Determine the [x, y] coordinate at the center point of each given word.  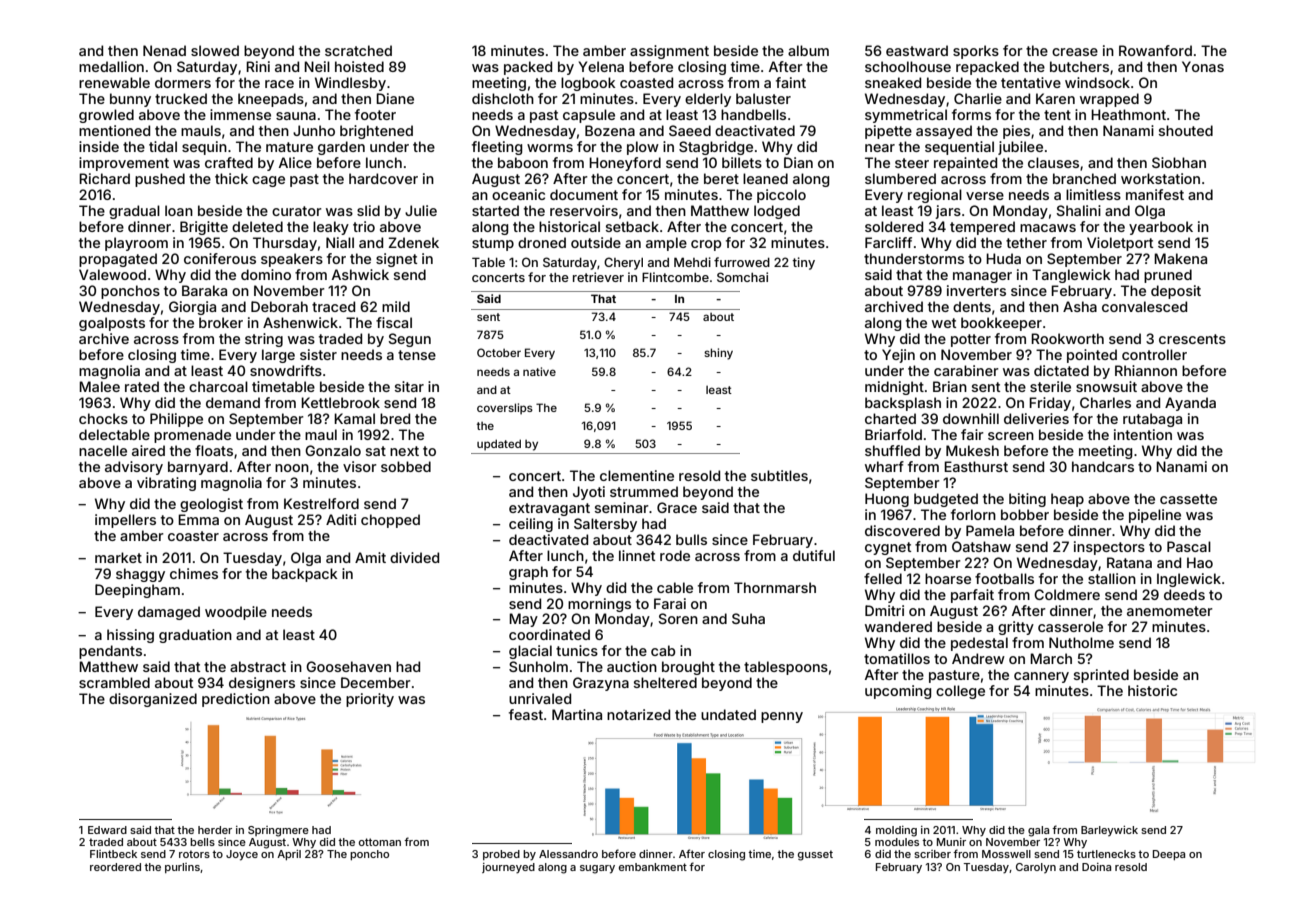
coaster [193, 536]
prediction [236, 700]
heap [1067, 500]
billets [742, 162]
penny [782, 717]
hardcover [383, 178]
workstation [1160, 178]
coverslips [505, 409]
